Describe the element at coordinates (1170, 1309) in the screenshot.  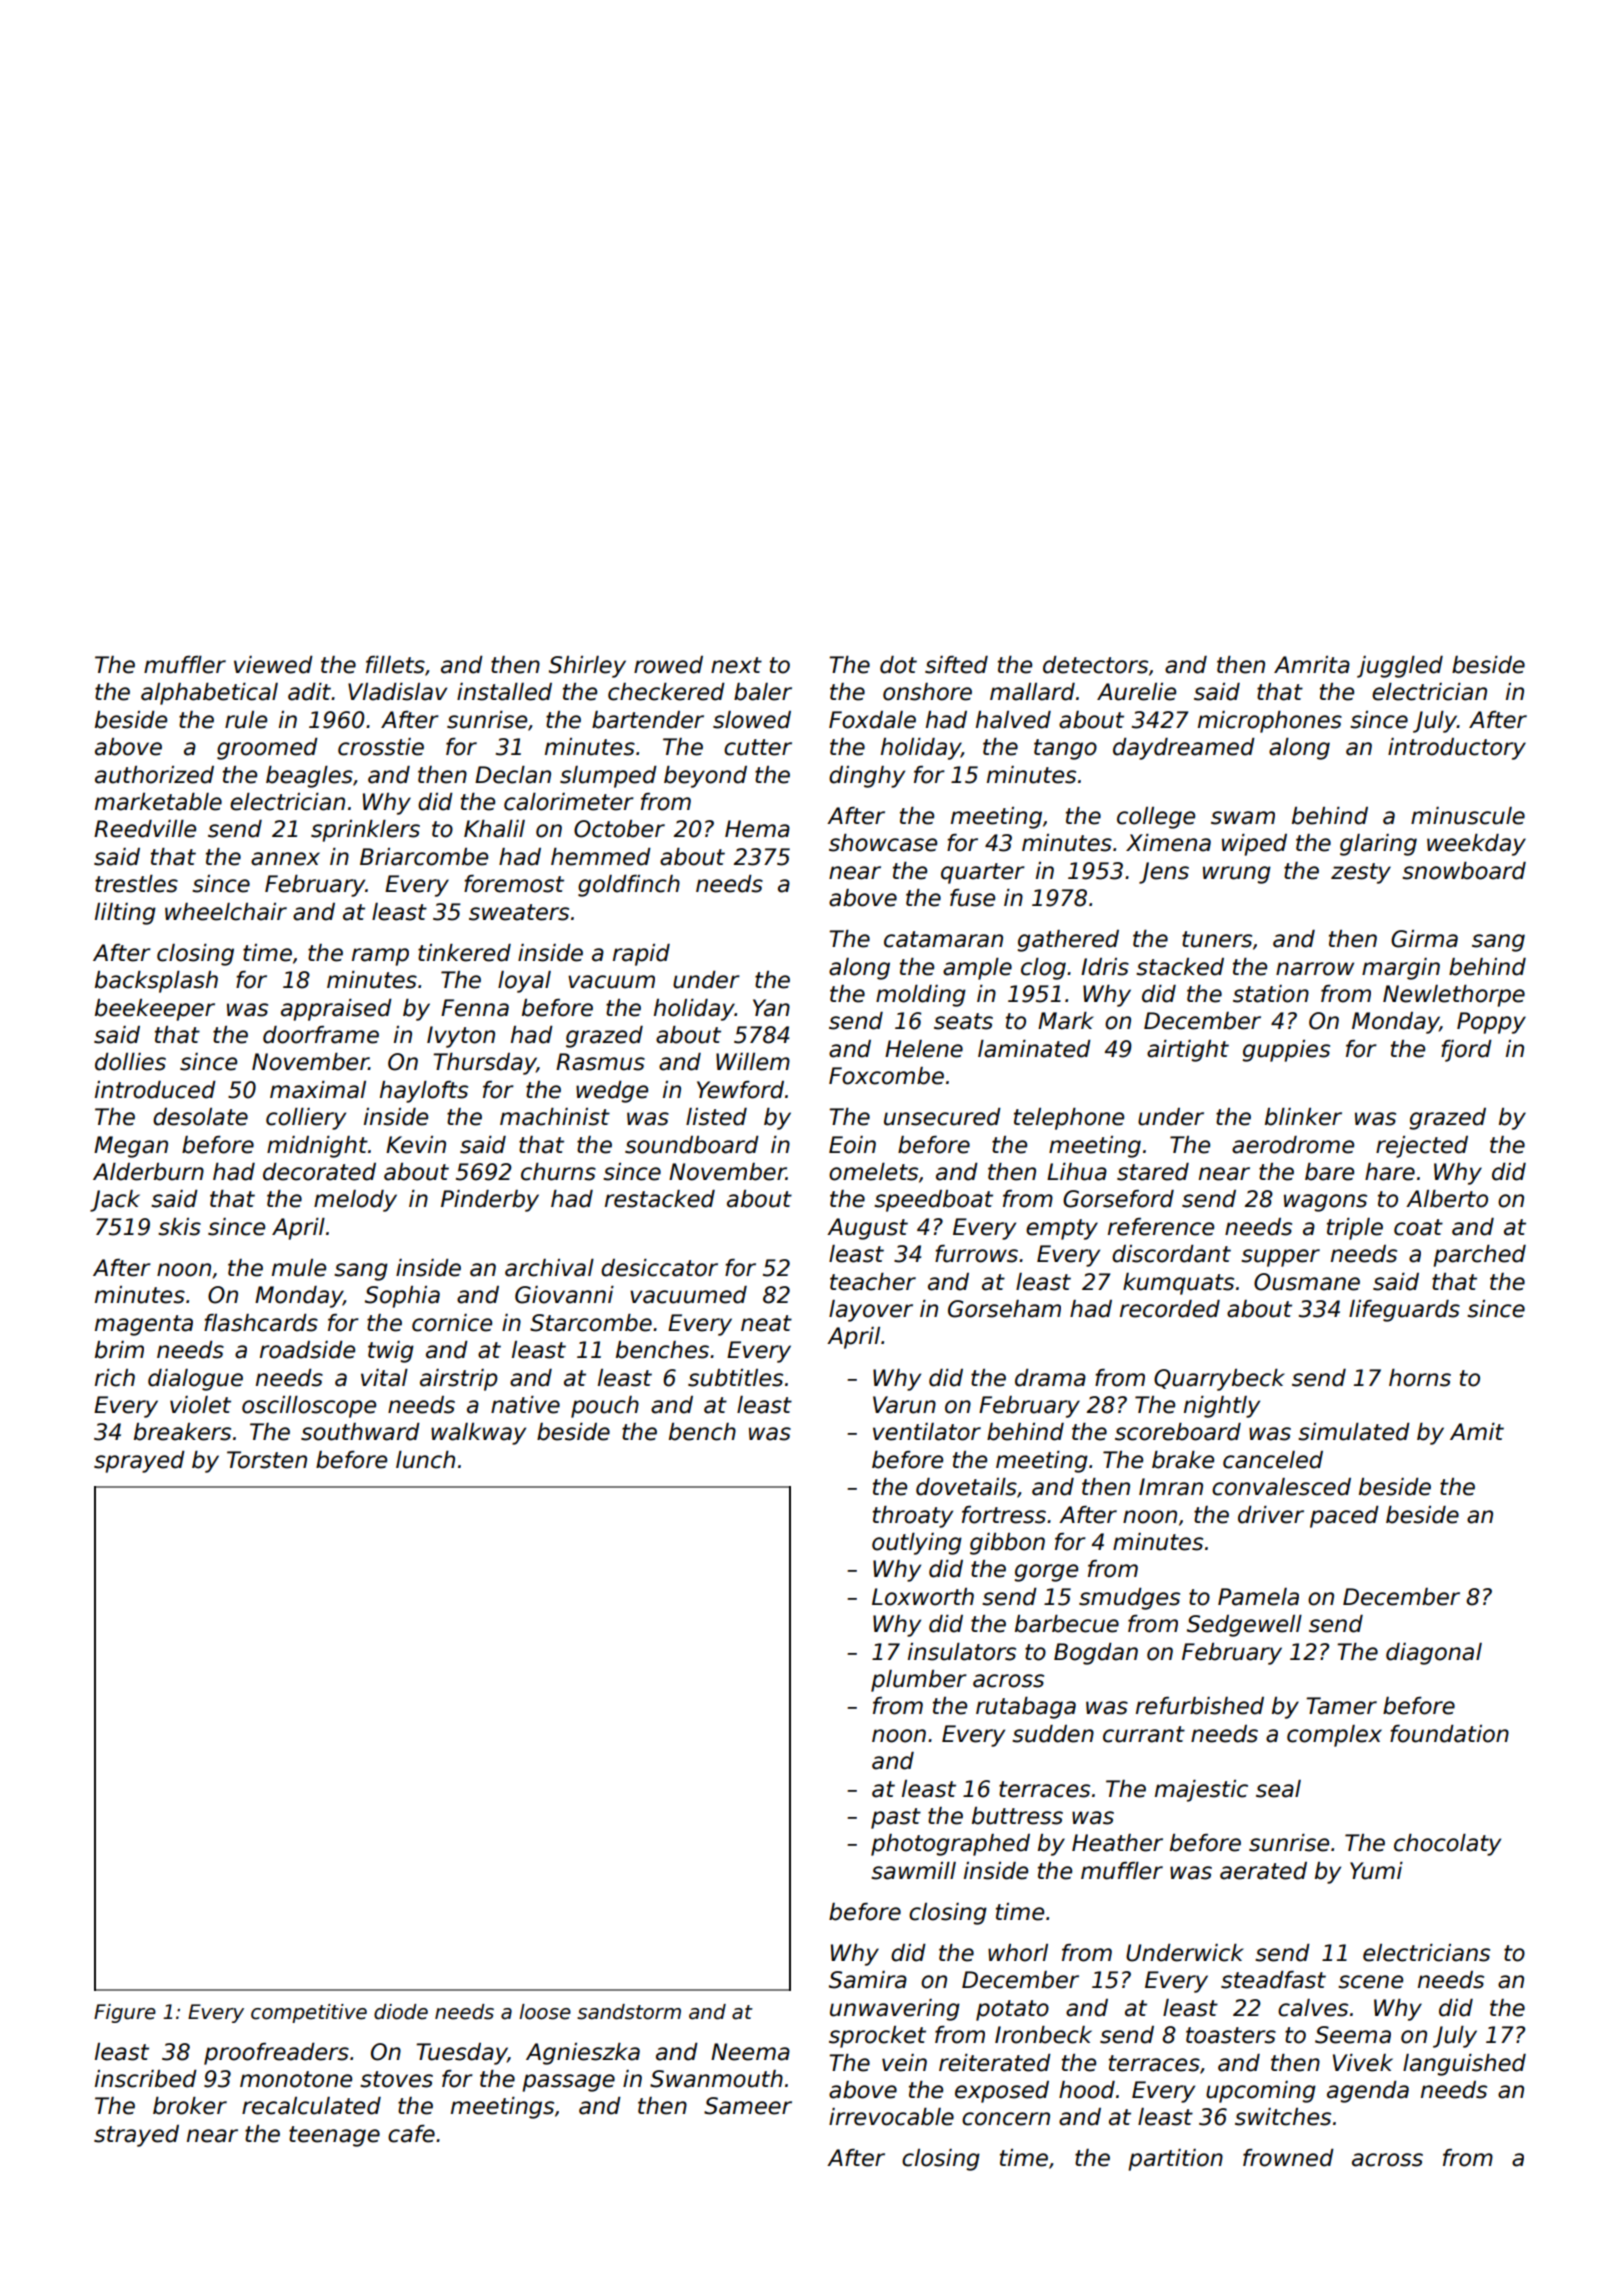
I see `recorded` at that location.
